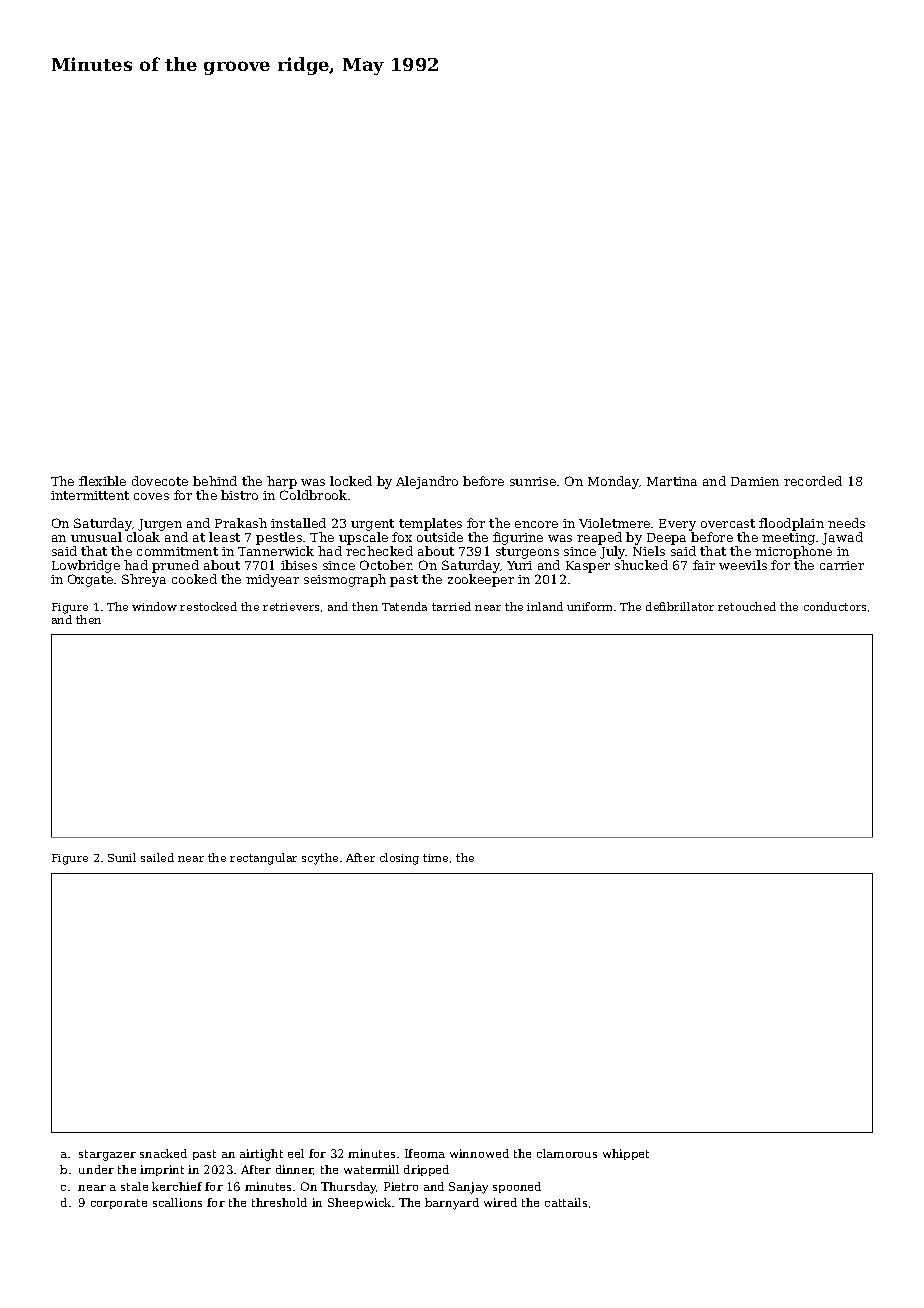  Describe the element at coordinates (119, 1204) in the document. I see `corporate` at that location.
